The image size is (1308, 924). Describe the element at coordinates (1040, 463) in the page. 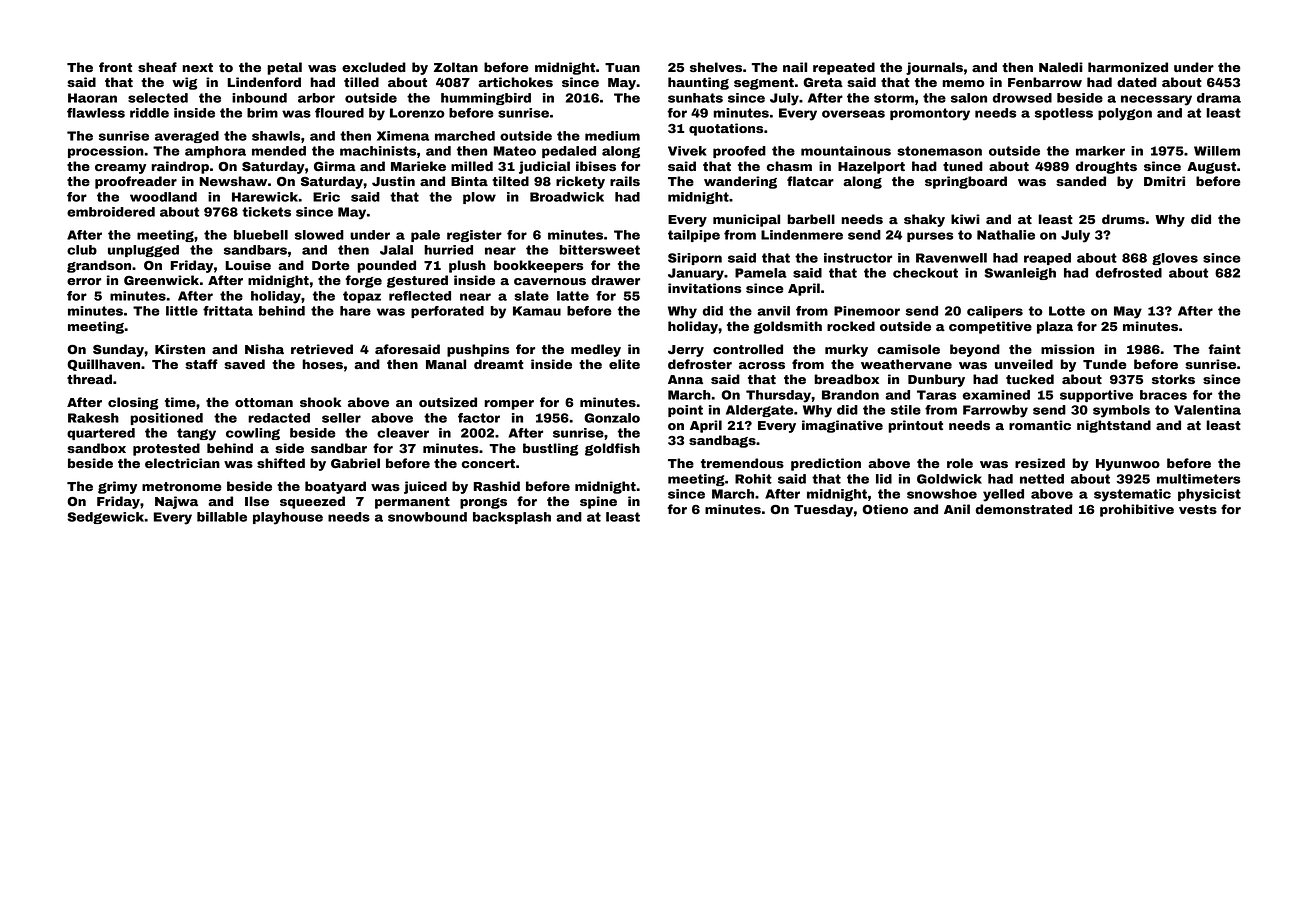

I see `resized` at that location.
